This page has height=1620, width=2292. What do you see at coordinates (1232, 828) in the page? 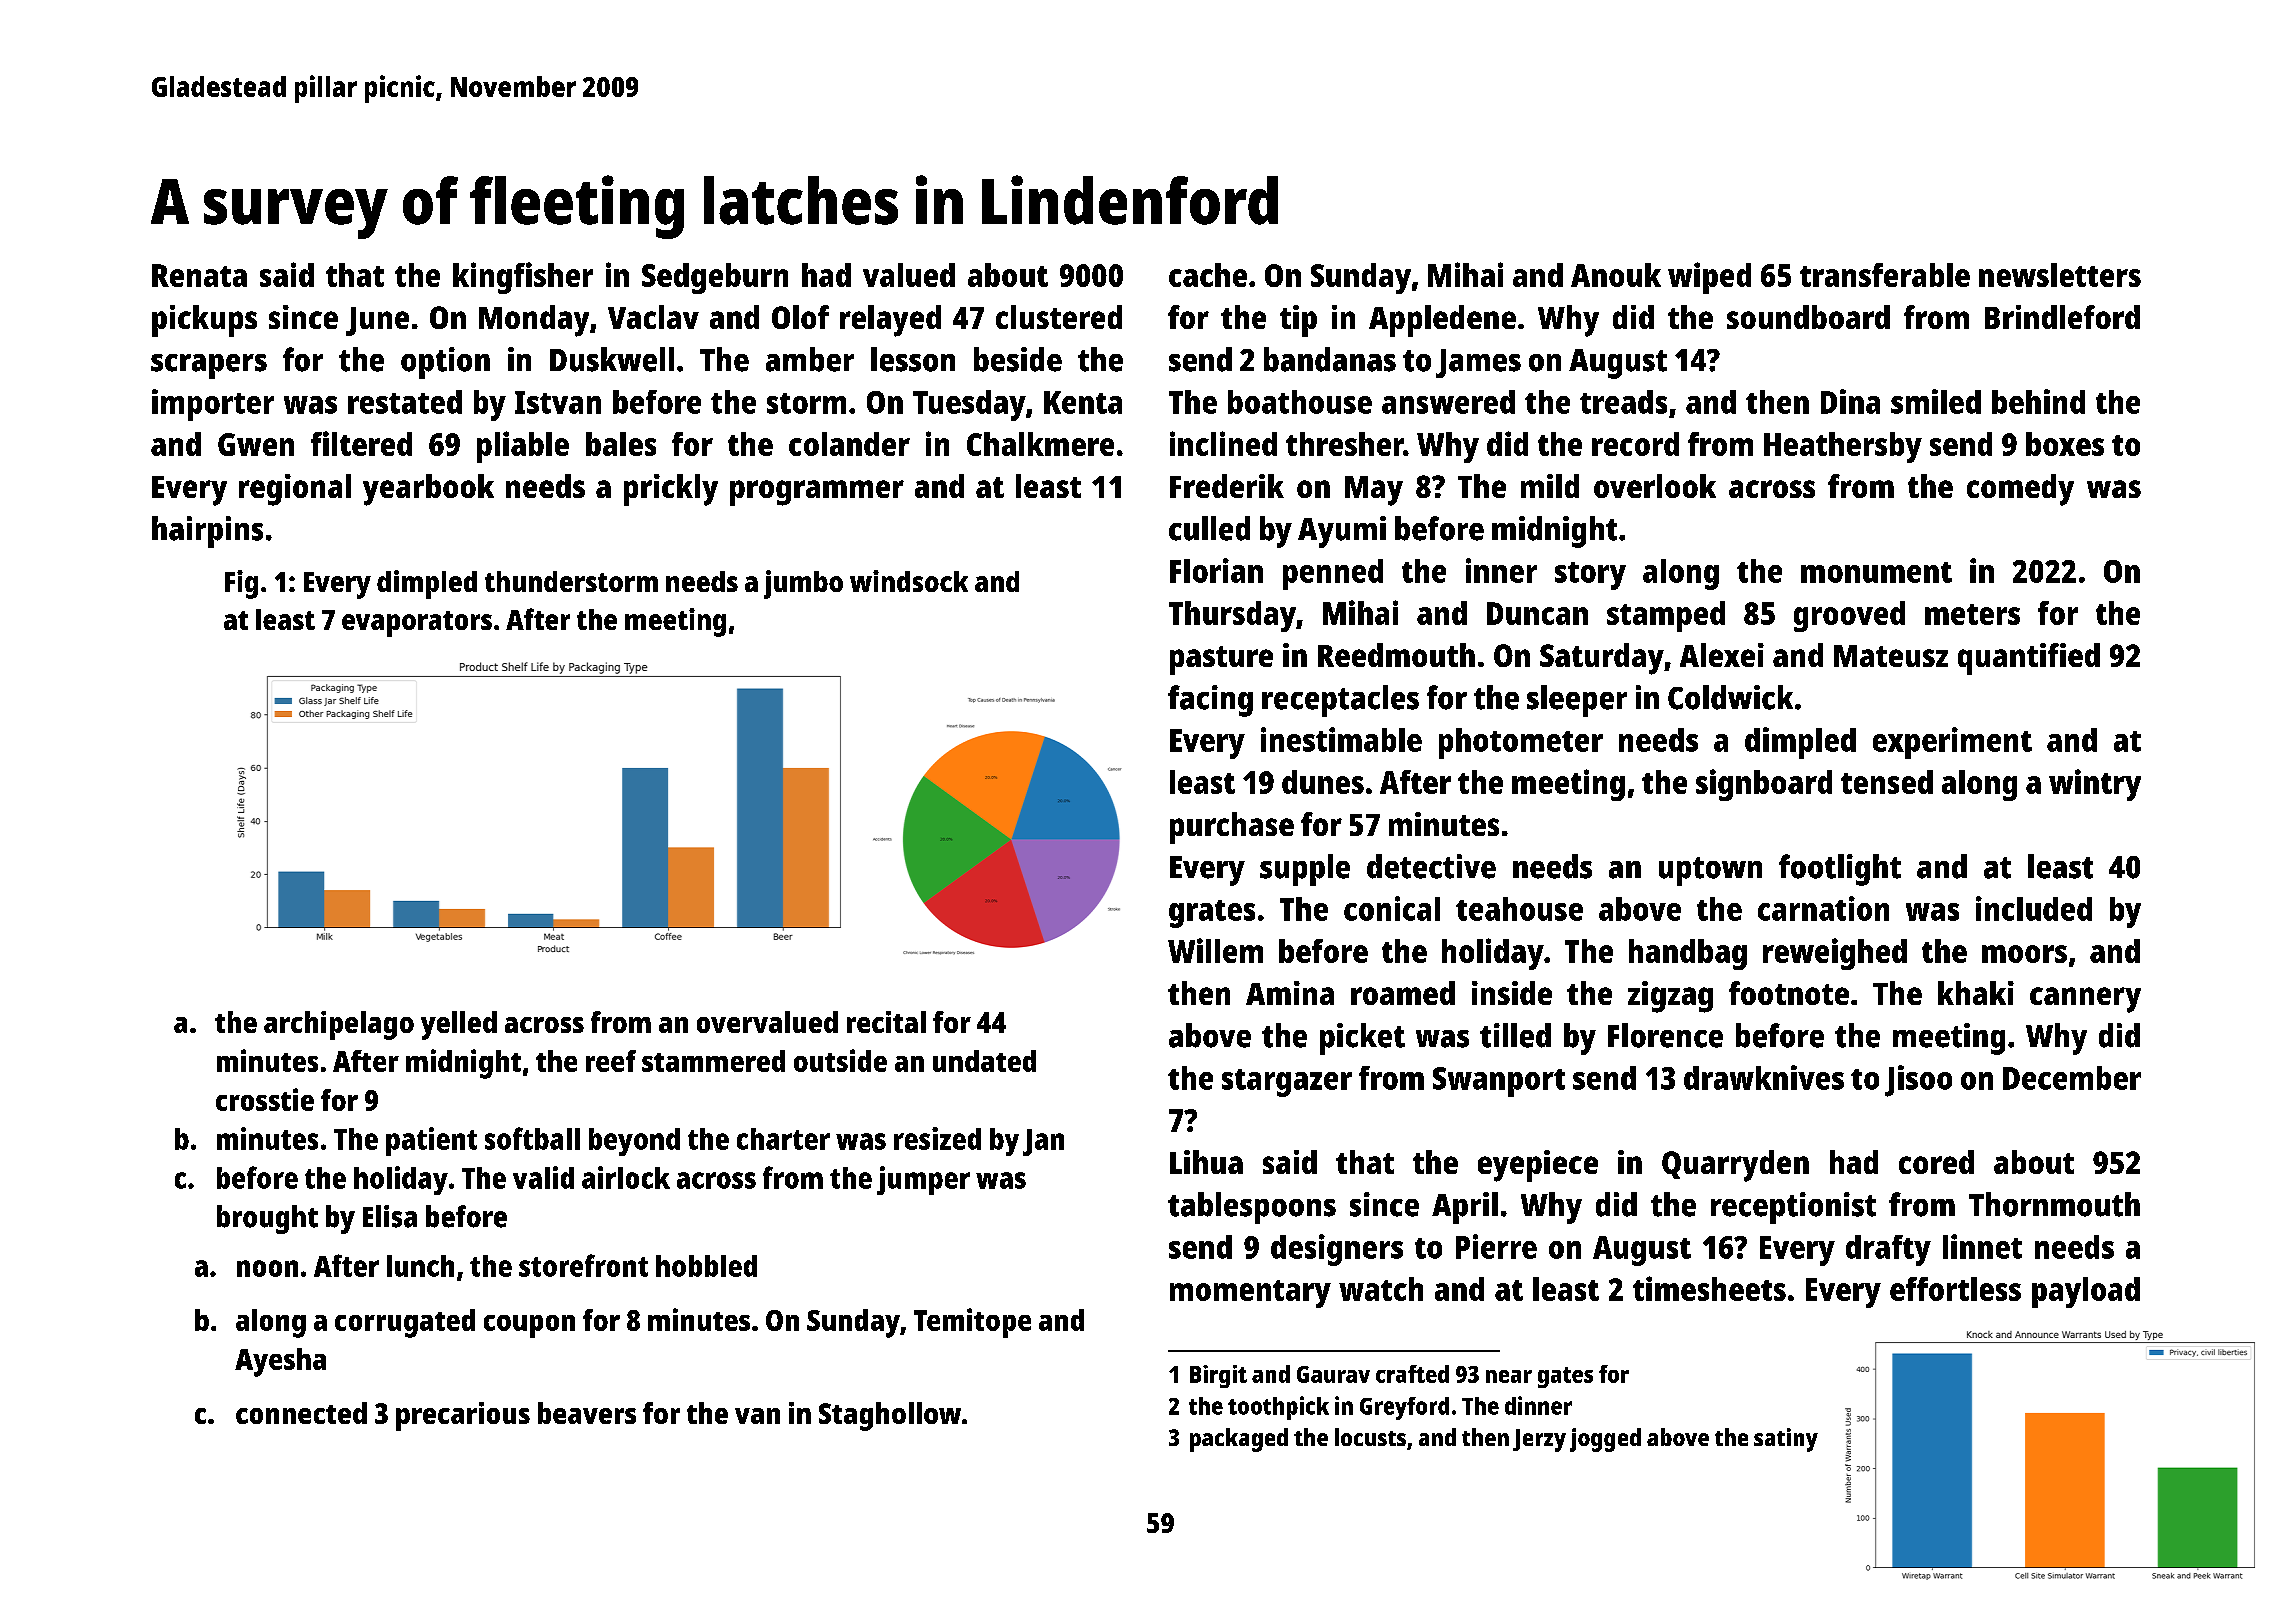
I see `purchase` at bounding box center [1232, 828].
